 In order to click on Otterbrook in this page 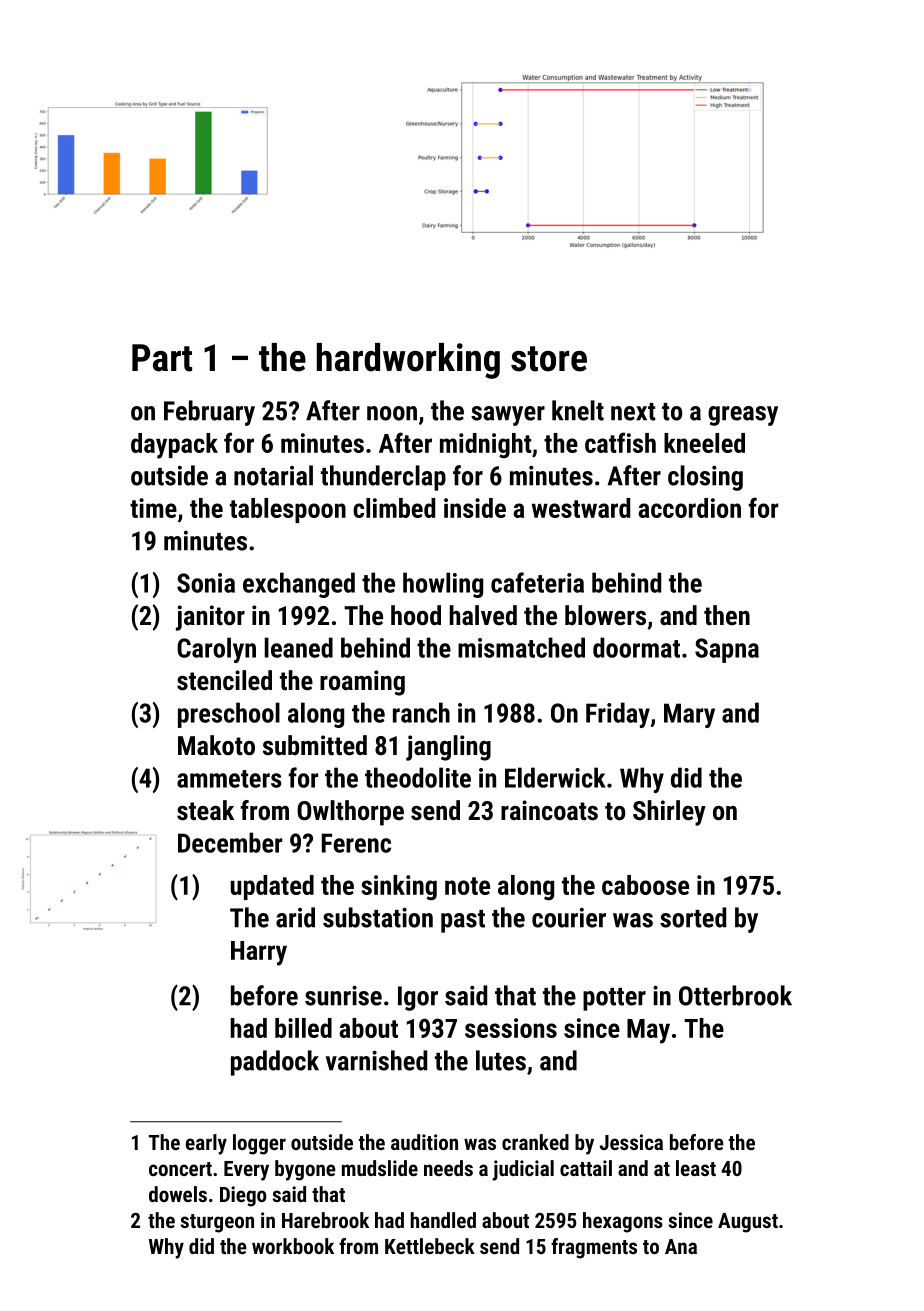, I will do `click(735, 995)`.
